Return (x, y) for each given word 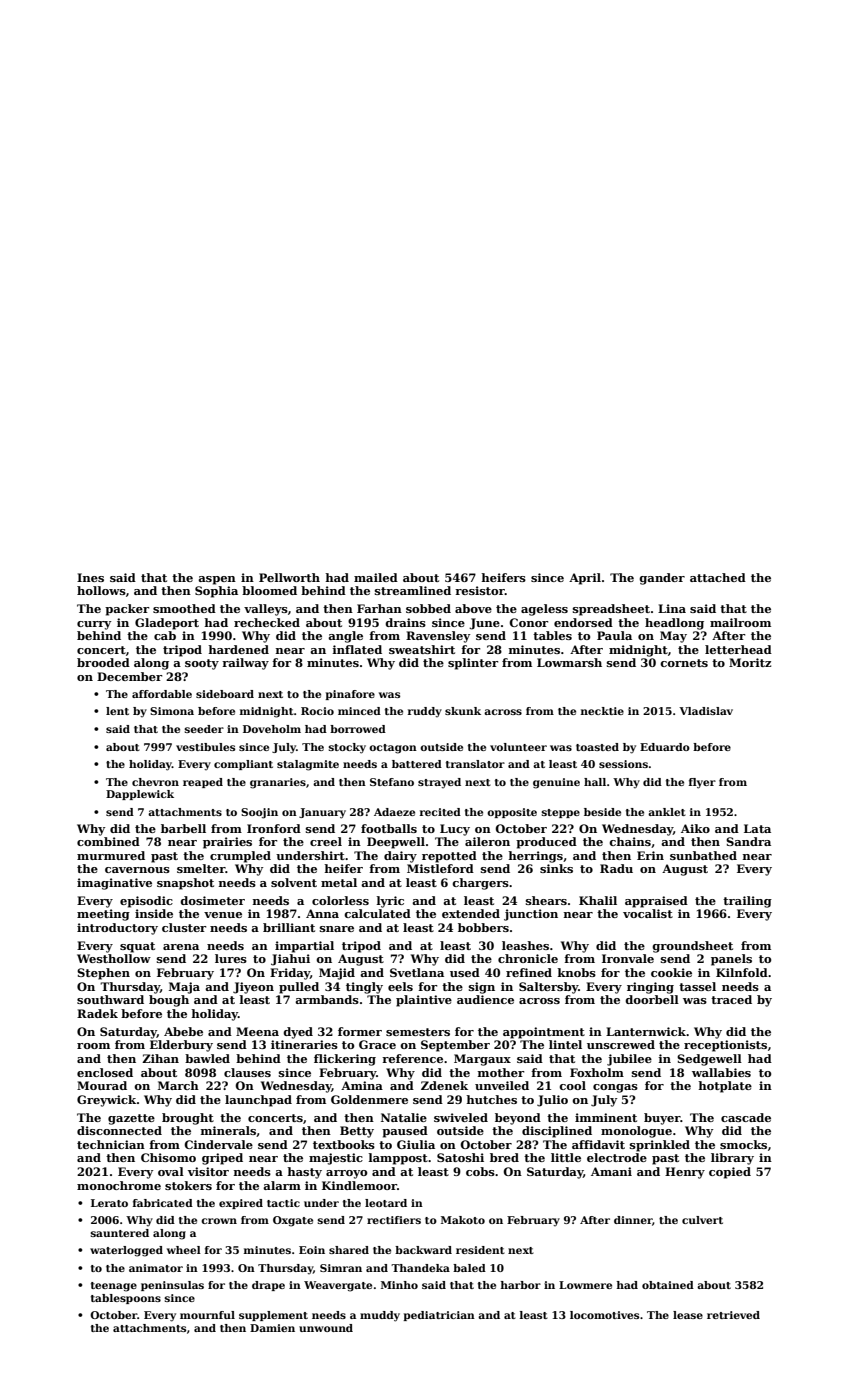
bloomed (269, 590)
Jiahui (290, 960)
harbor (521, 1285)
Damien (272, 1328)
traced (731, 999)
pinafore (350, 695)
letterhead (738, 649)
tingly (364, 988)
